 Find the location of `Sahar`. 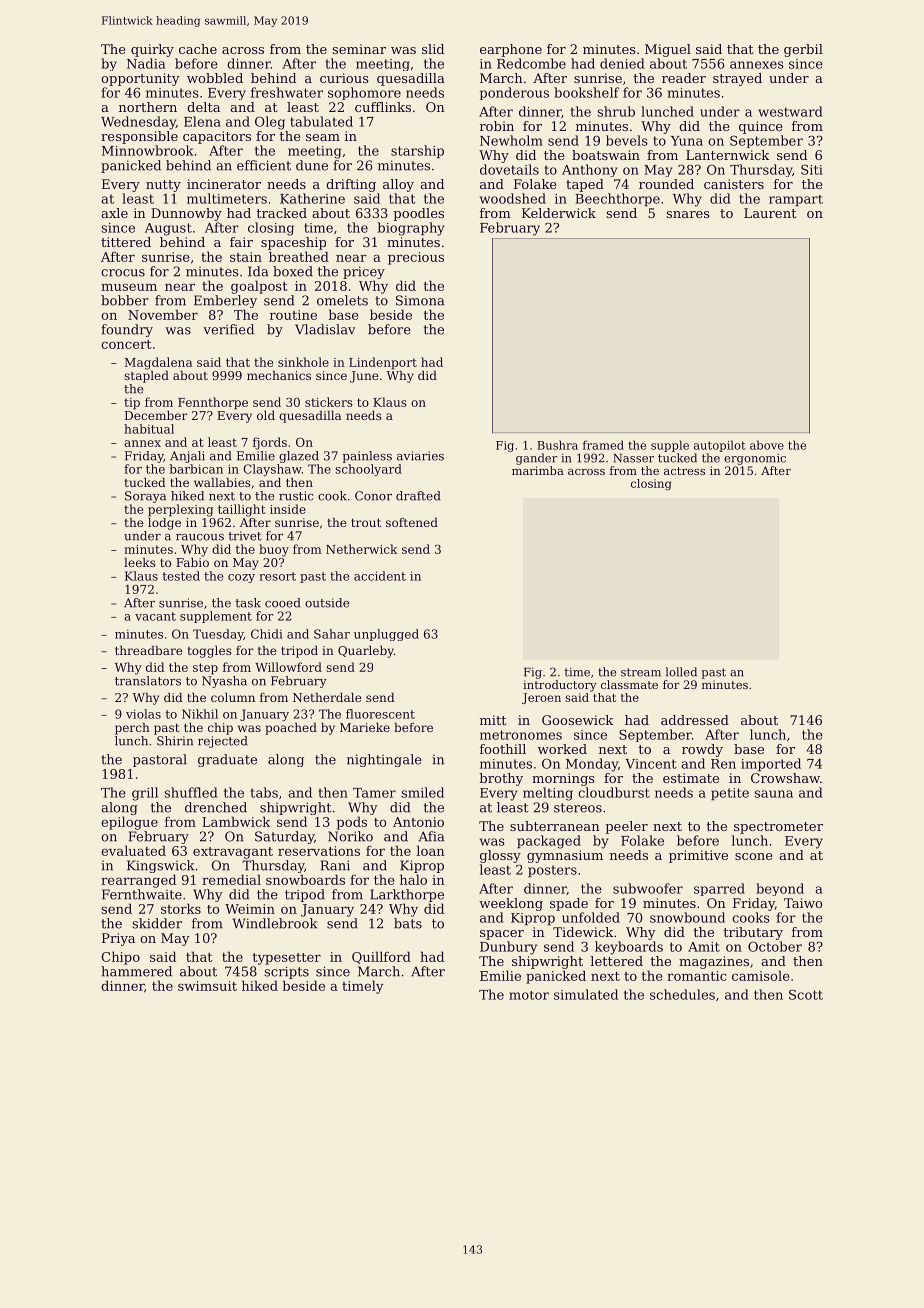

Sahar is located at coordinates (332, 634).
